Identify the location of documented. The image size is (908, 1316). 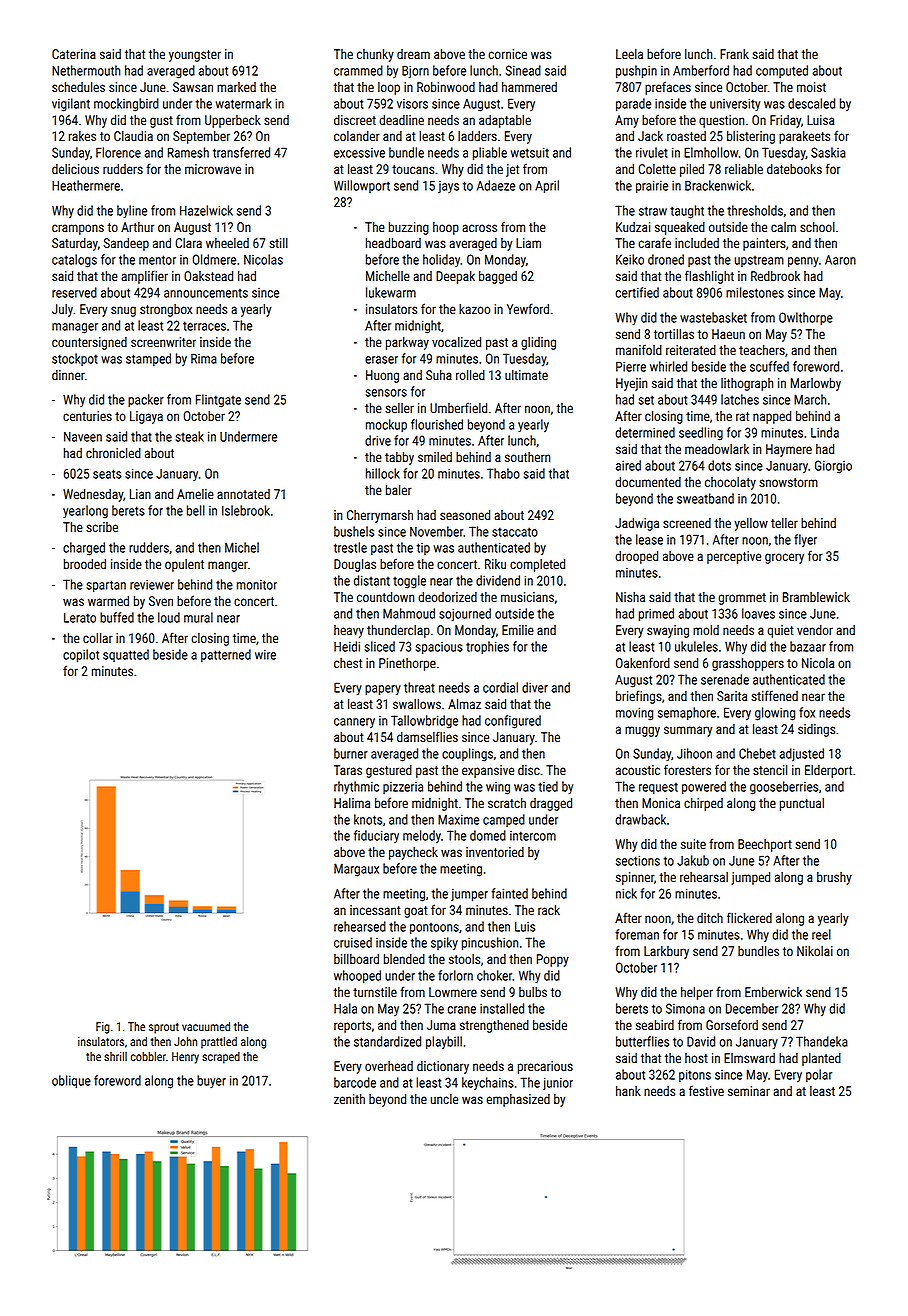
(648, 482).
